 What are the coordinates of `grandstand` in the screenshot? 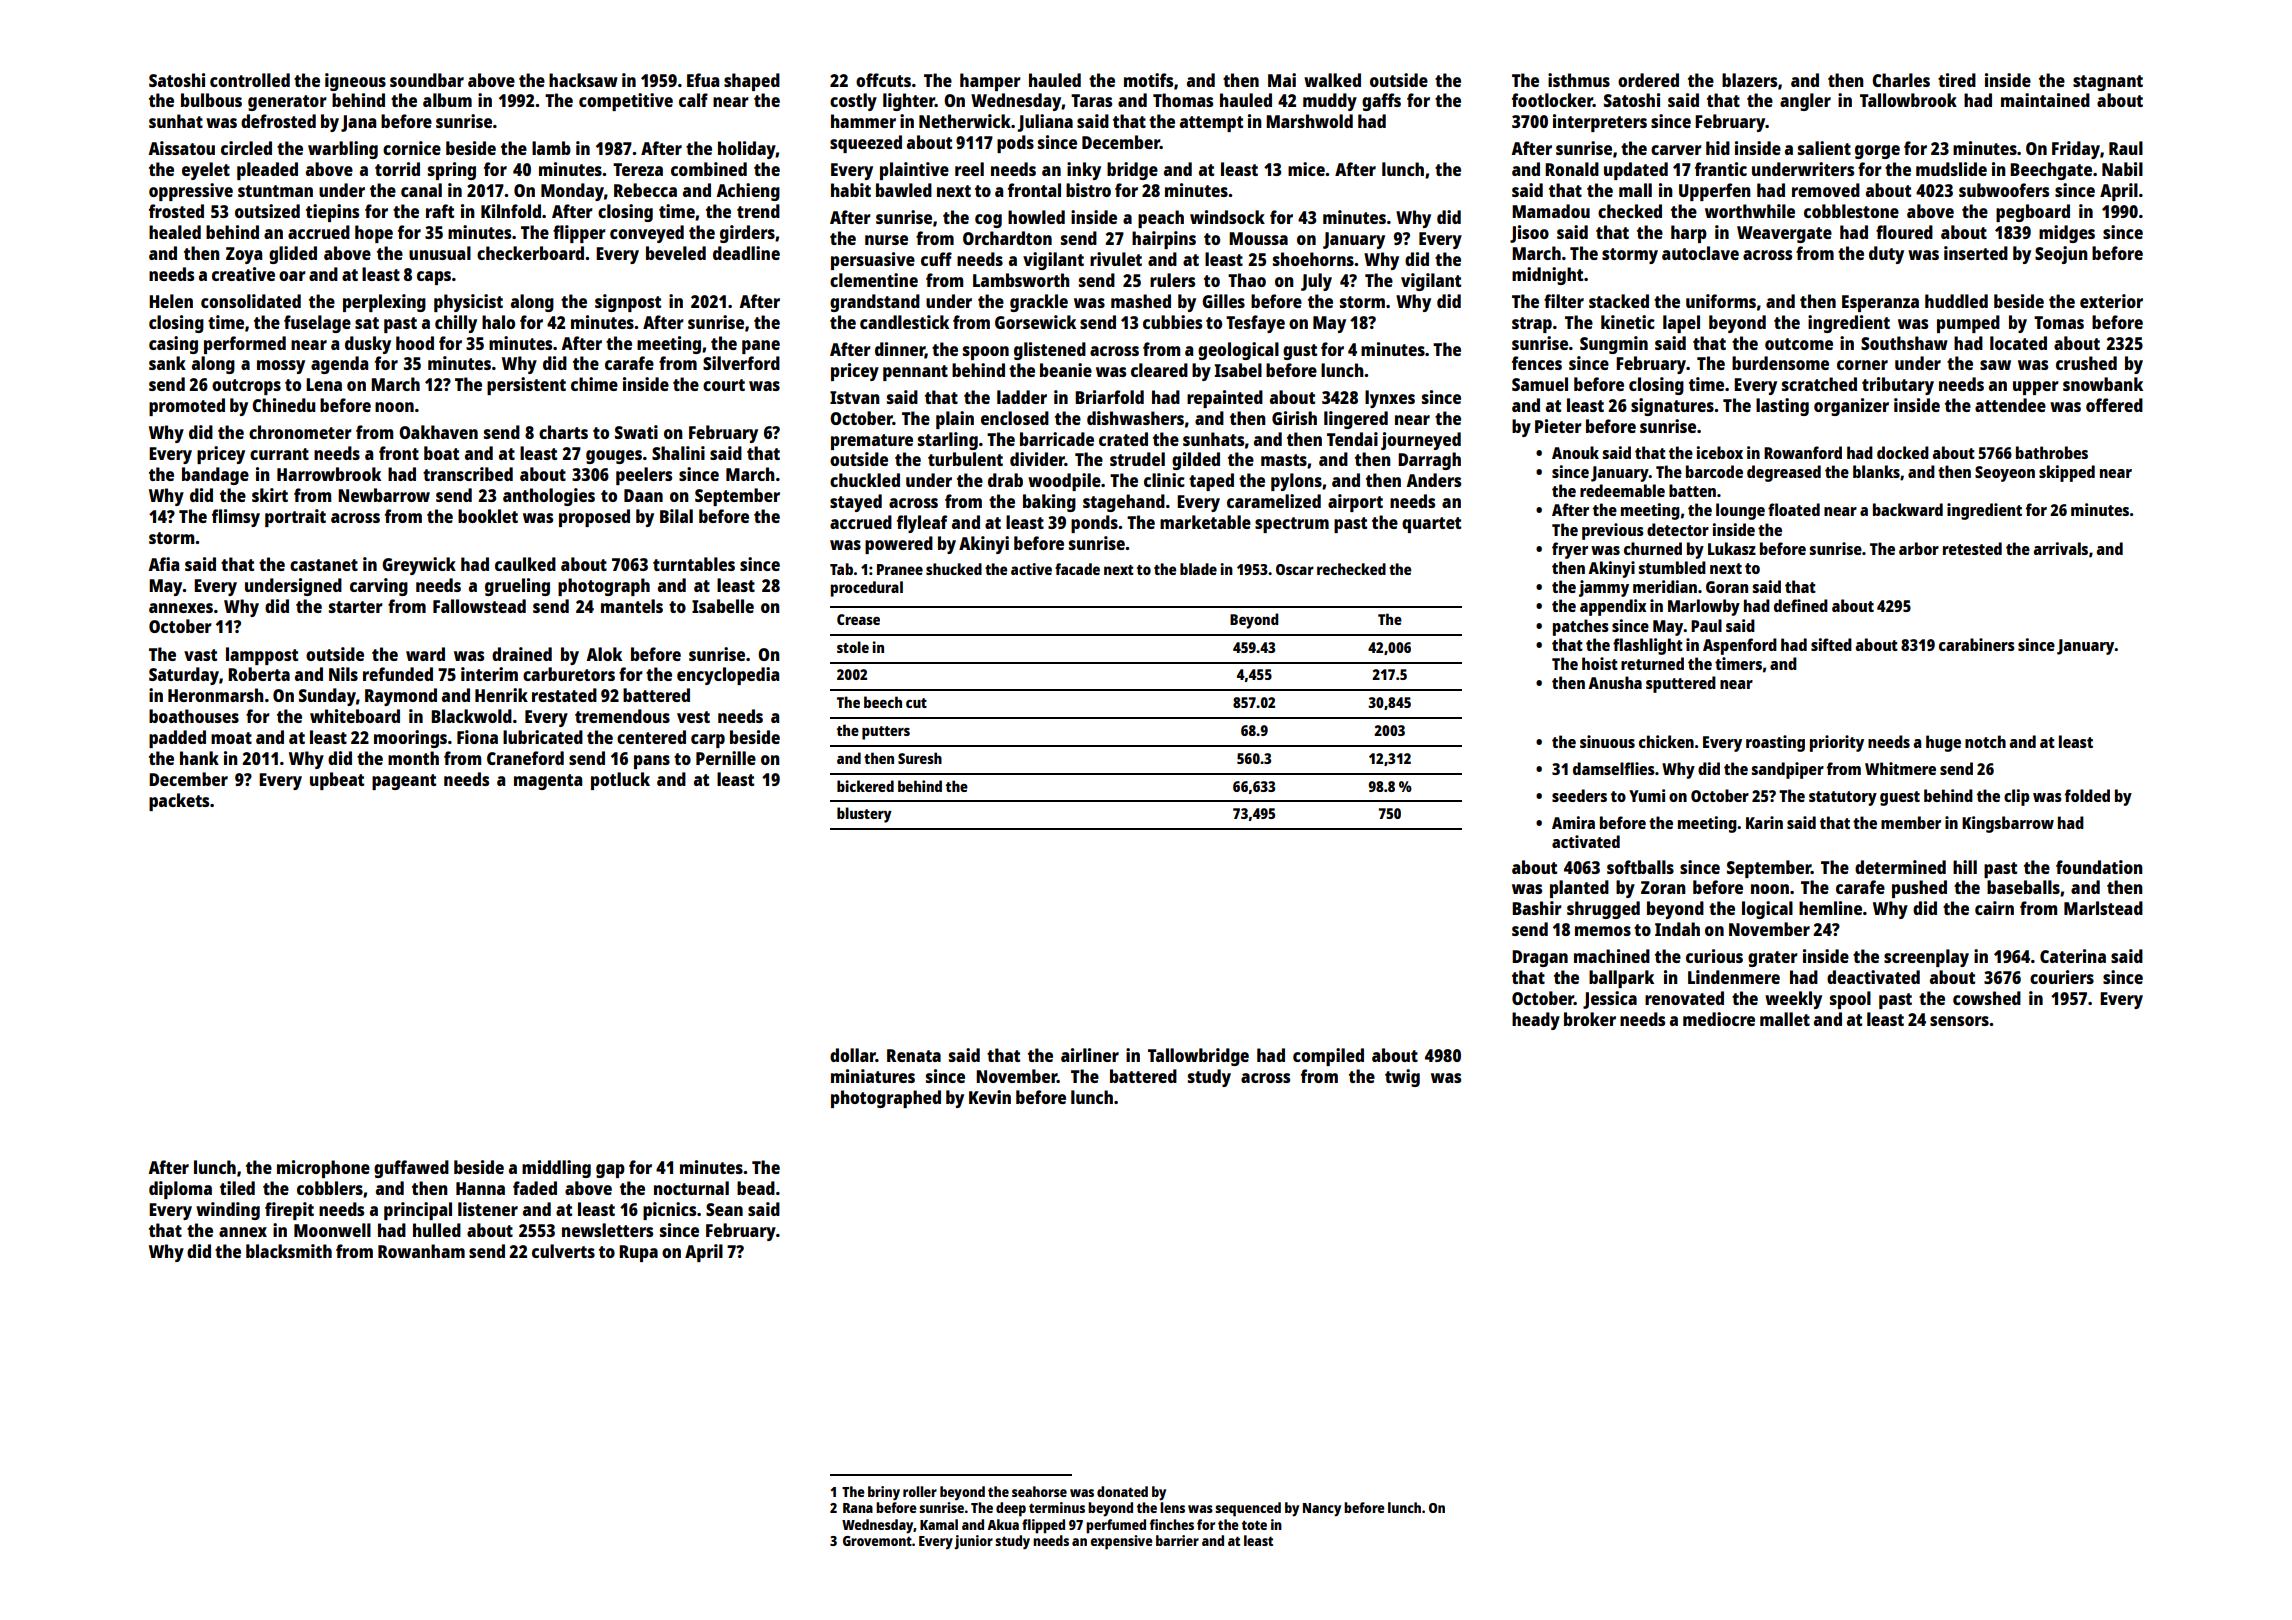 It's located at (875, 303).
